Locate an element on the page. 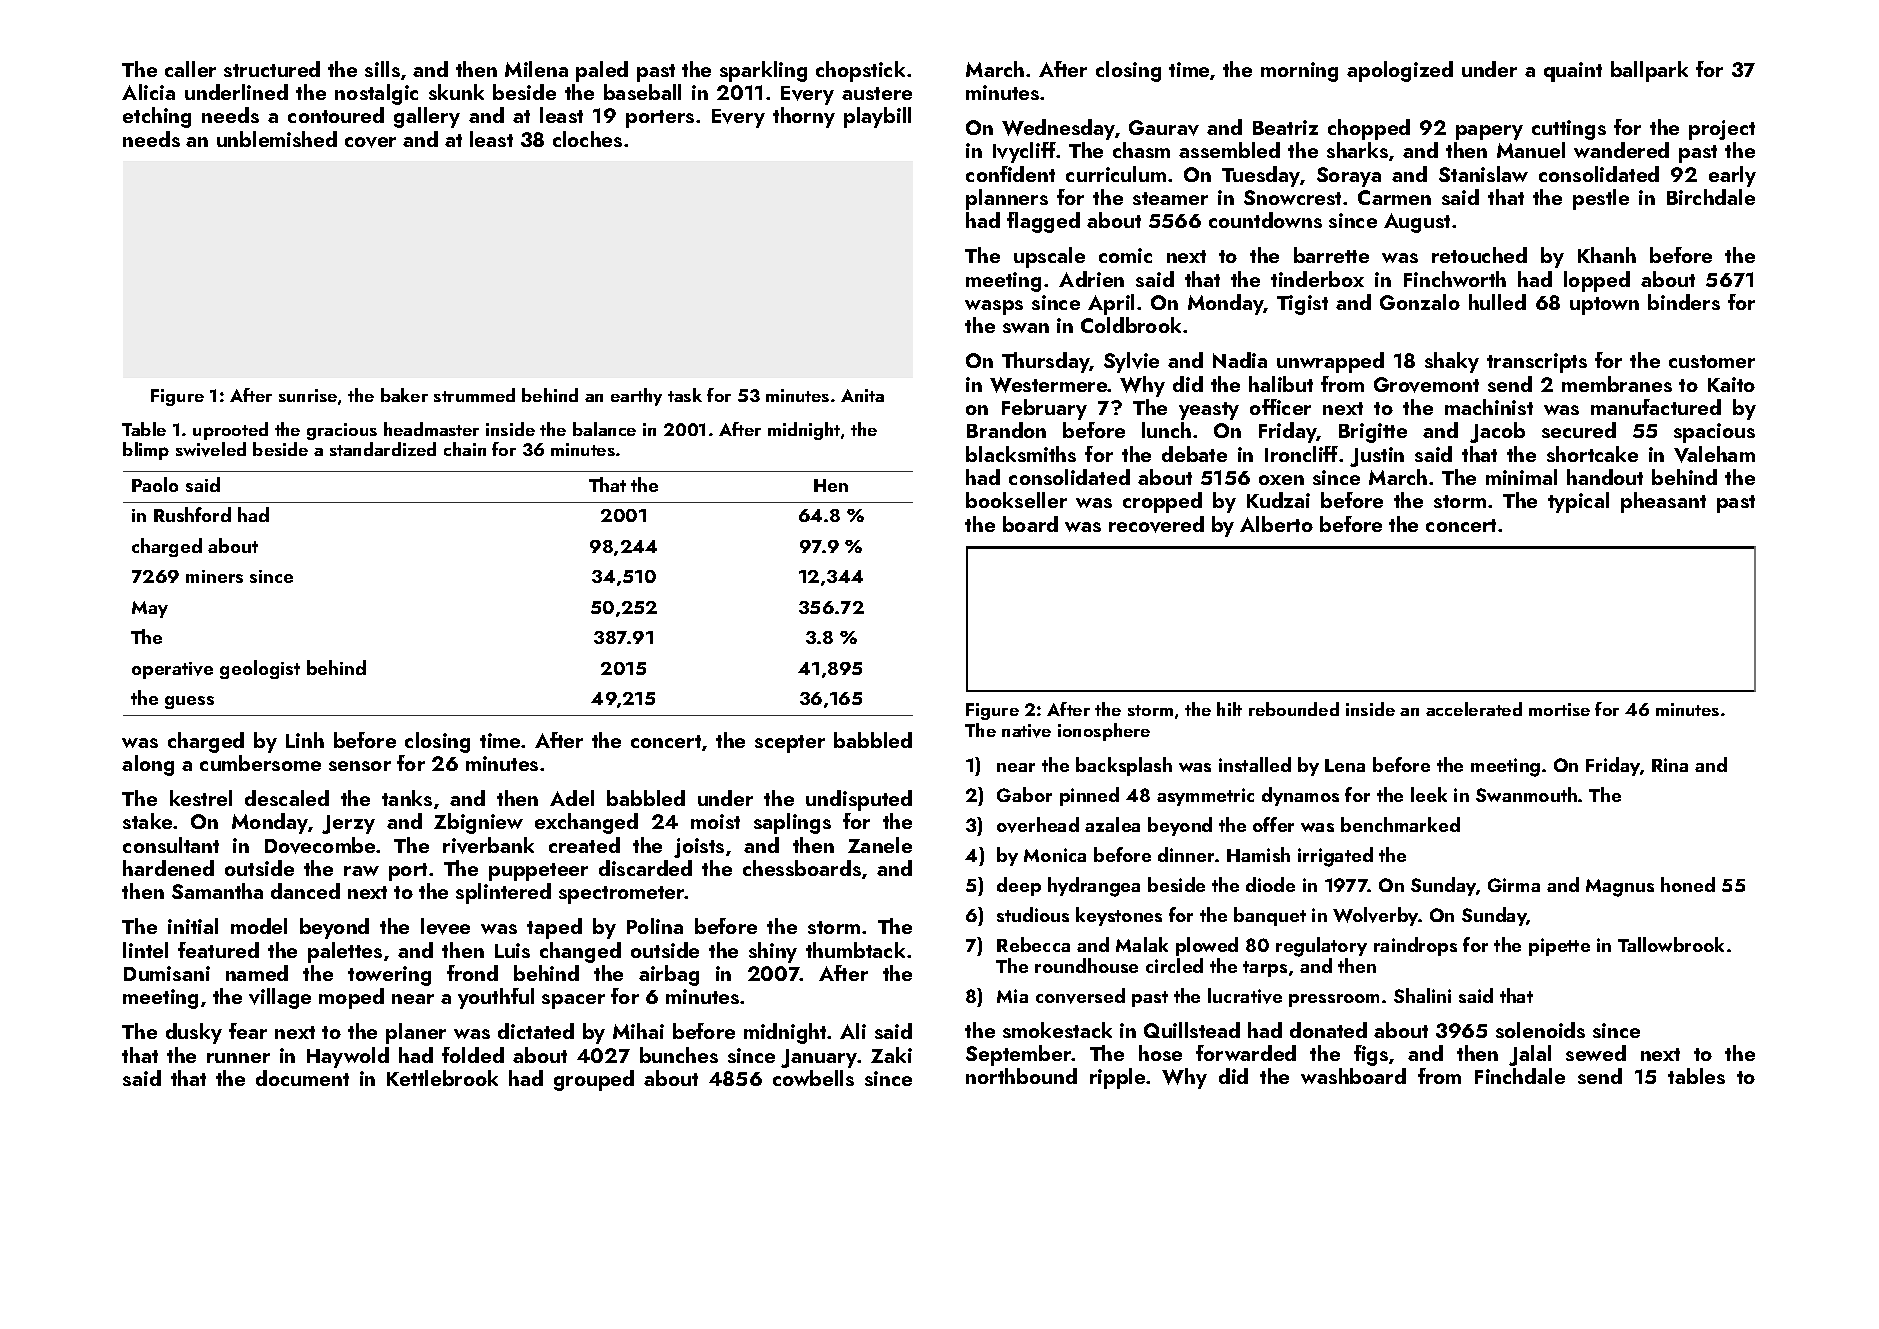 This image has height=1329, width=1879. leek is located at coordinates (1429, 794).
